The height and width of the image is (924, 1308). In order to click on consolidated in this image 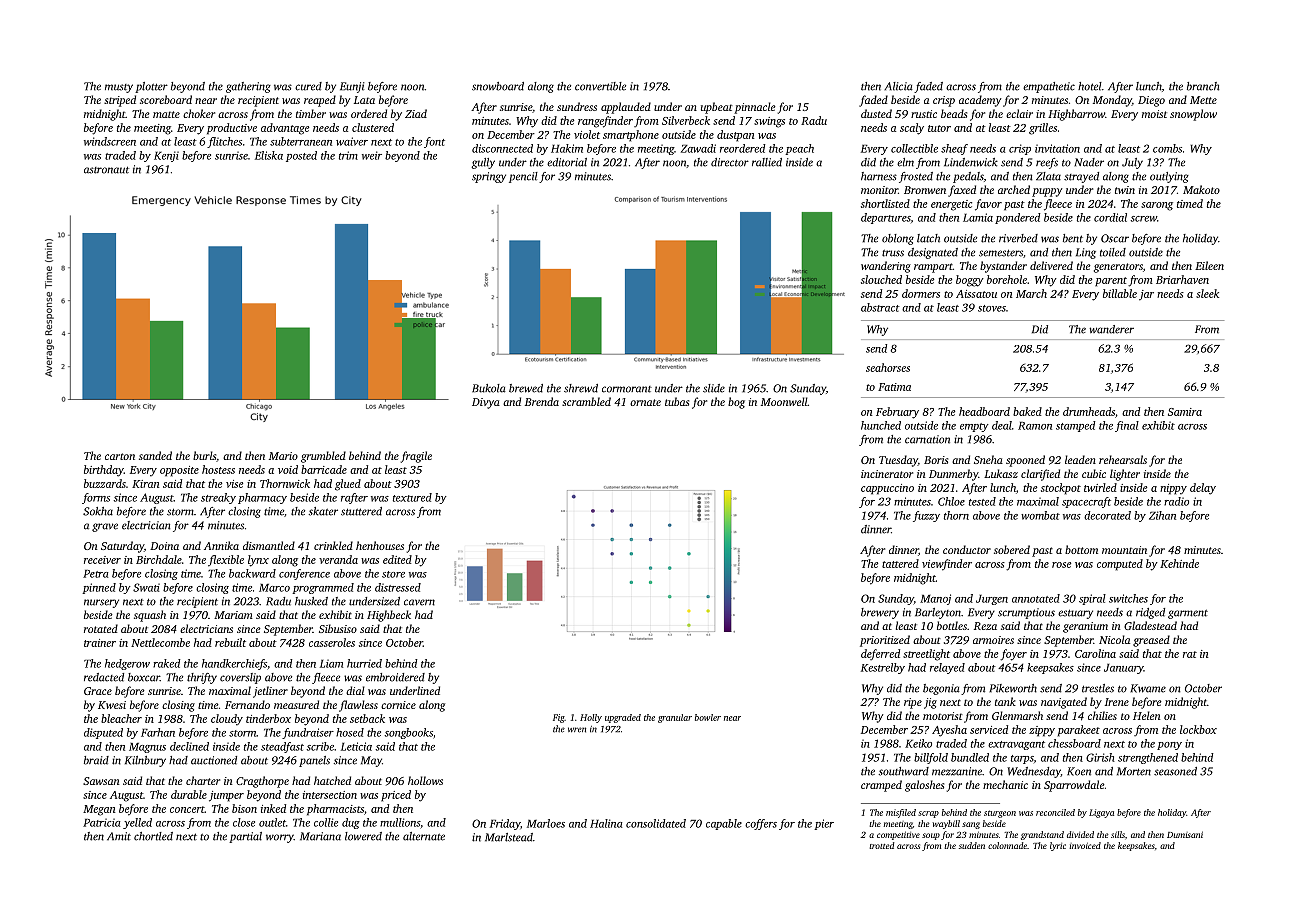, I will do `click(656, 823)`.
